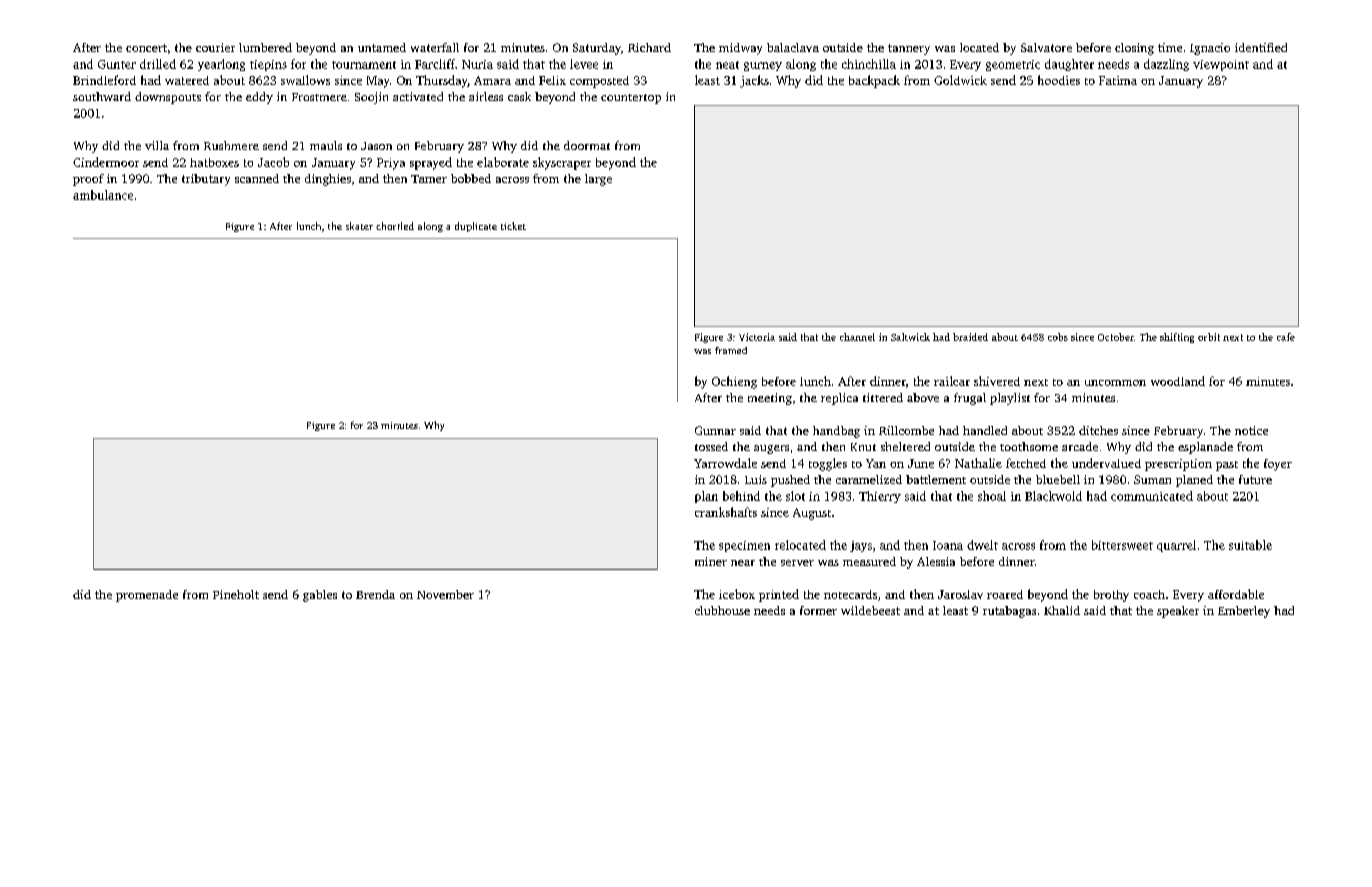 This image has height=887, width=1372. What do you see at coordinates (793, 47) in the image?
I see `balaclava` at bounding box center [793, 47].
